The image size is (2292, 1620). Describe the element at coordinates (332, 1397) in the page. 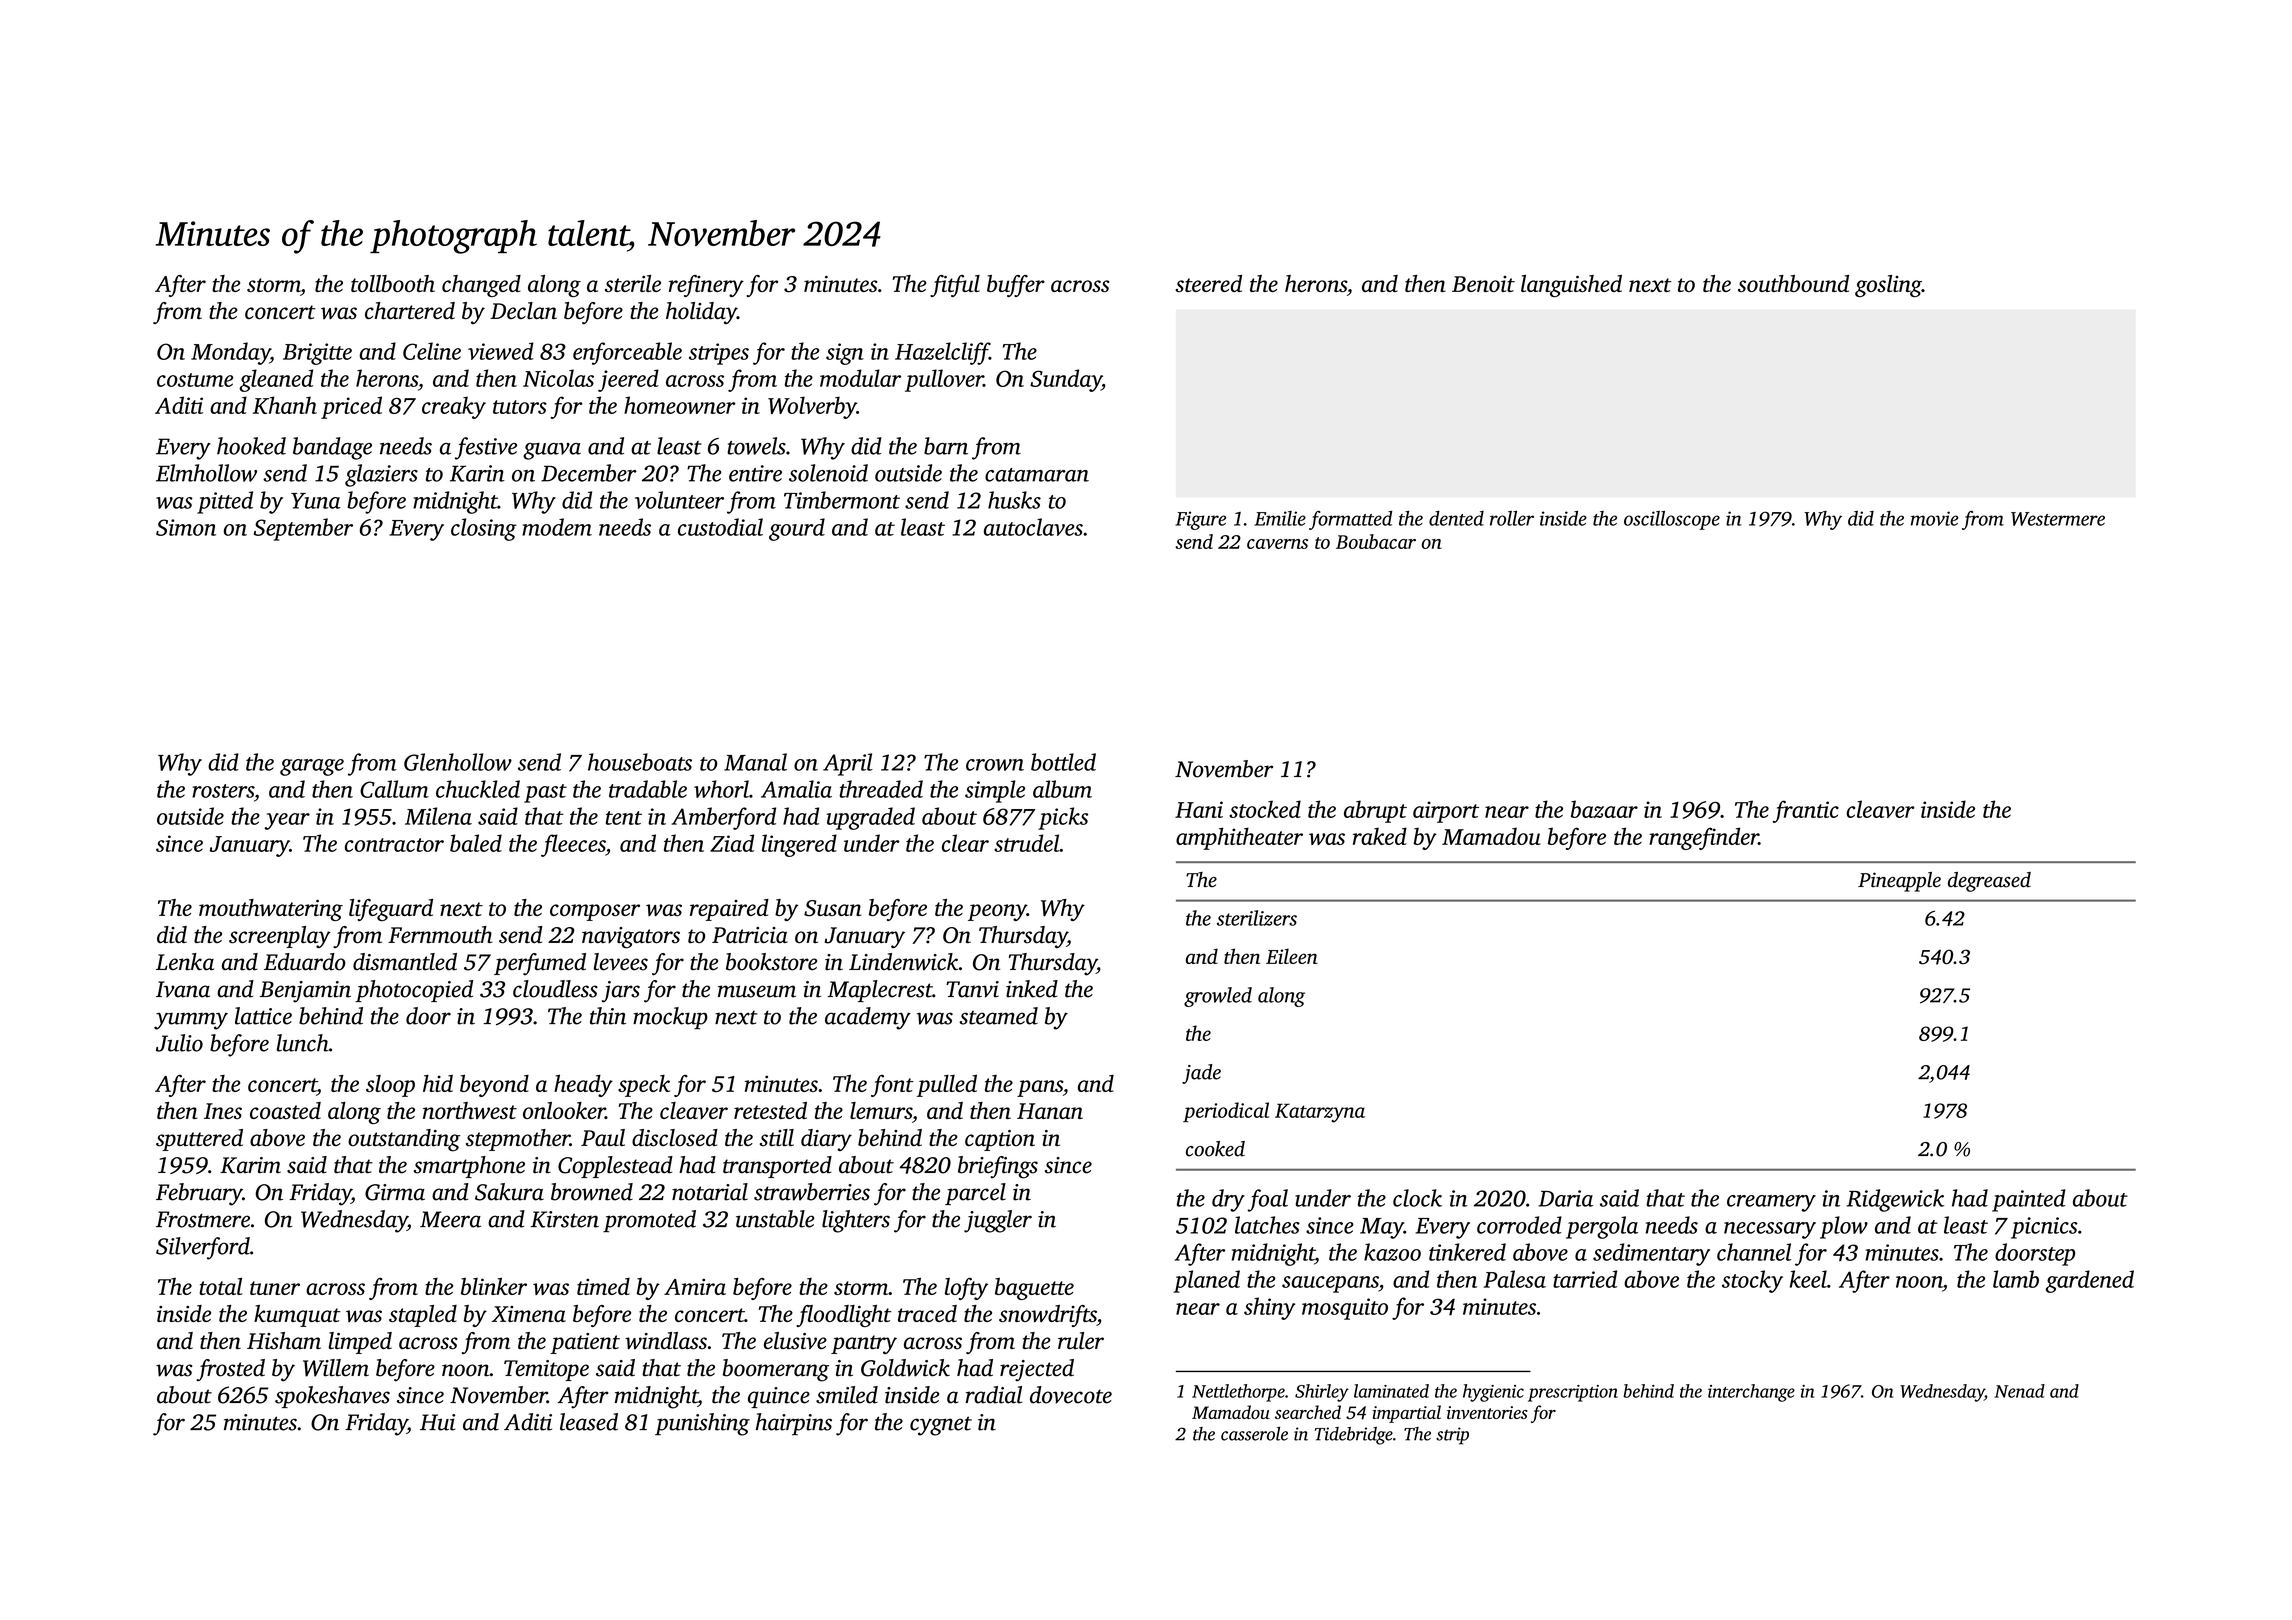

I see `spokeshaves` at that location.
